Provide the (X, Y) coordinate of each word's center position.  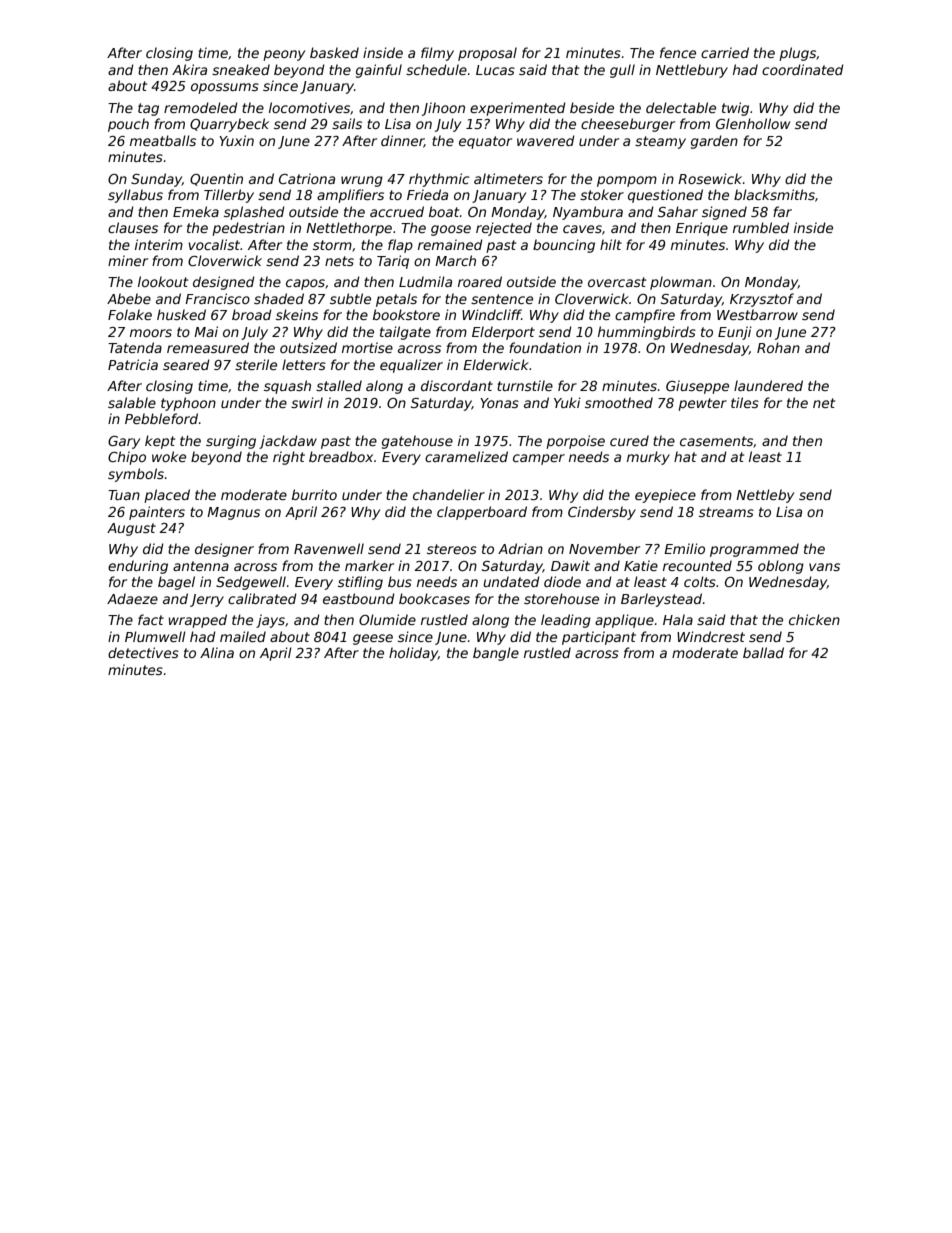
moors (151, 333)
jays (270, 621)
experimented (518, 109)
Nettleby (765, 496)
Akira (189, 69)
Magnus (233, 513)
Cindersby (602, 513)
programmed (754, 550)
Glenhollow (753, 123)
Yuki (567, 402)
